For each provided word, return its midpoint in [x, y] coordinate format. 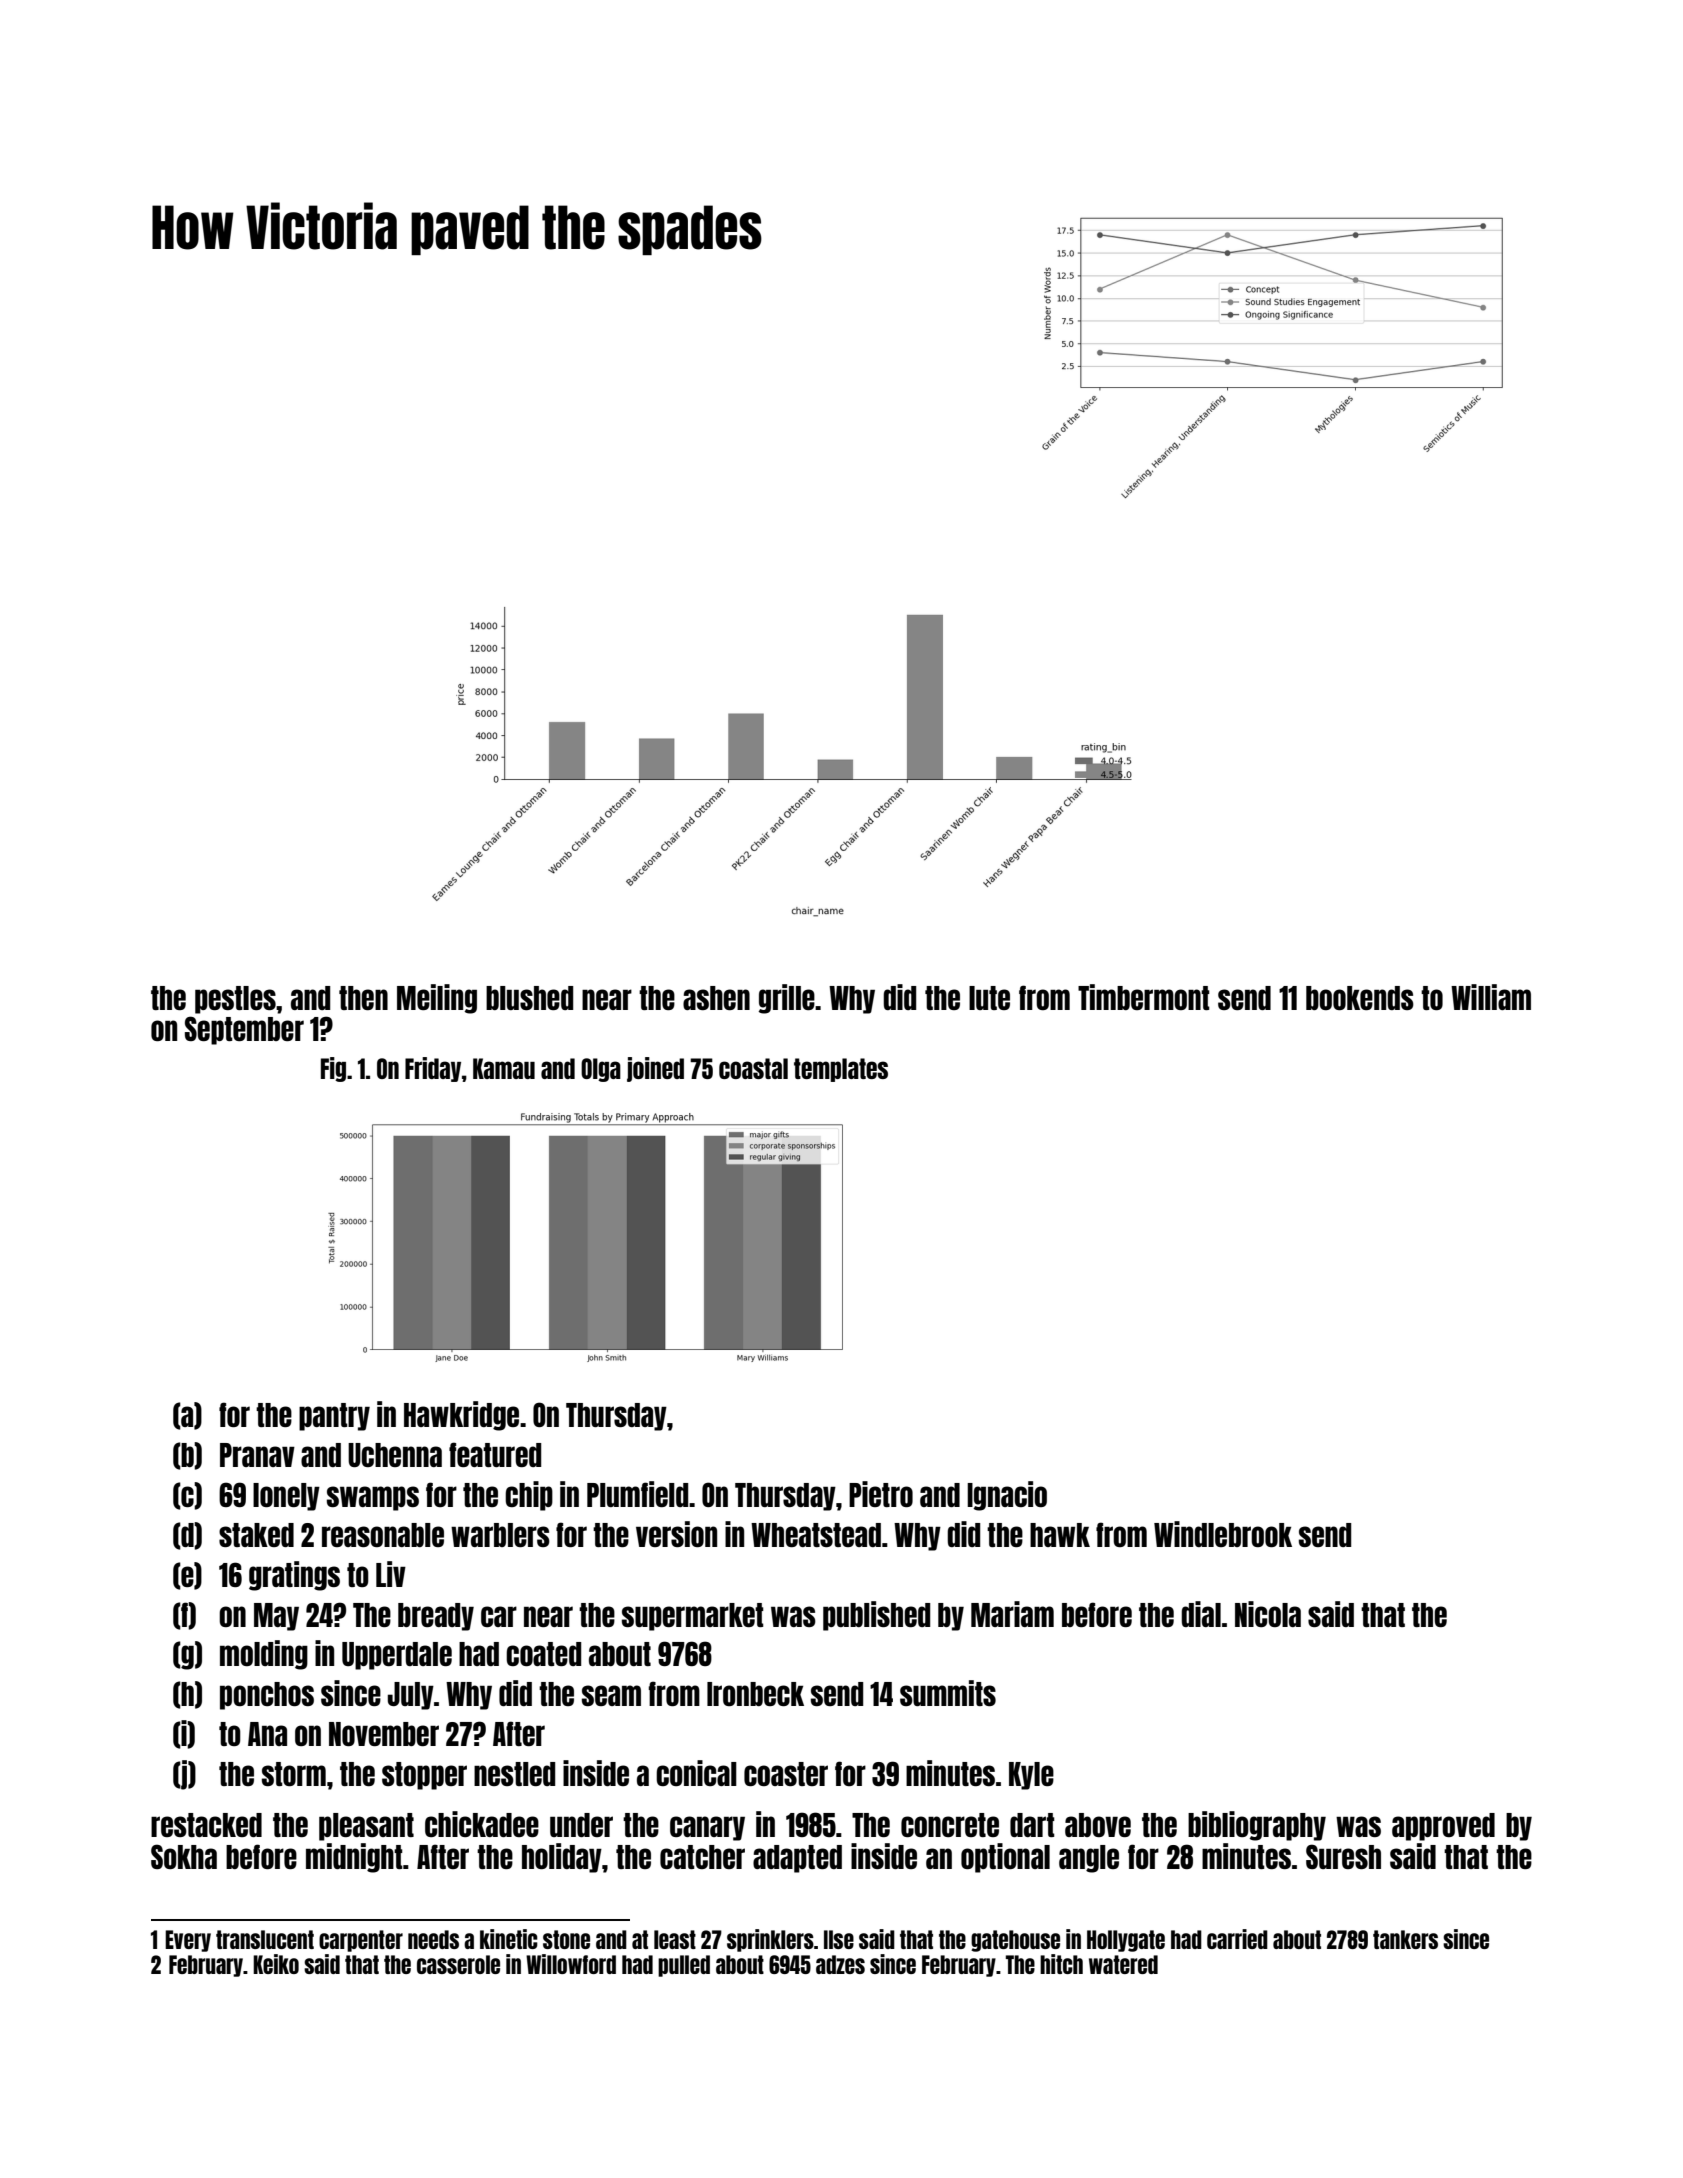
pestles [235, 1000]
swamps [373, 1498]
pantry [334, 1417]
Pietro [881, 1494]
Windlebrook [1223, 1534]
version [676, 1534]
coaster [786, 1774]
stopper [424, 1776]
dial [1201, 1614]
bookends [1360, 998]
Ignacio [1007, 1496]
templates [841, 1070]
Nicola [1268, 1614]
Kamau [504, 1068]
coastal [753, 1068]
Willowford [571, 1964]
